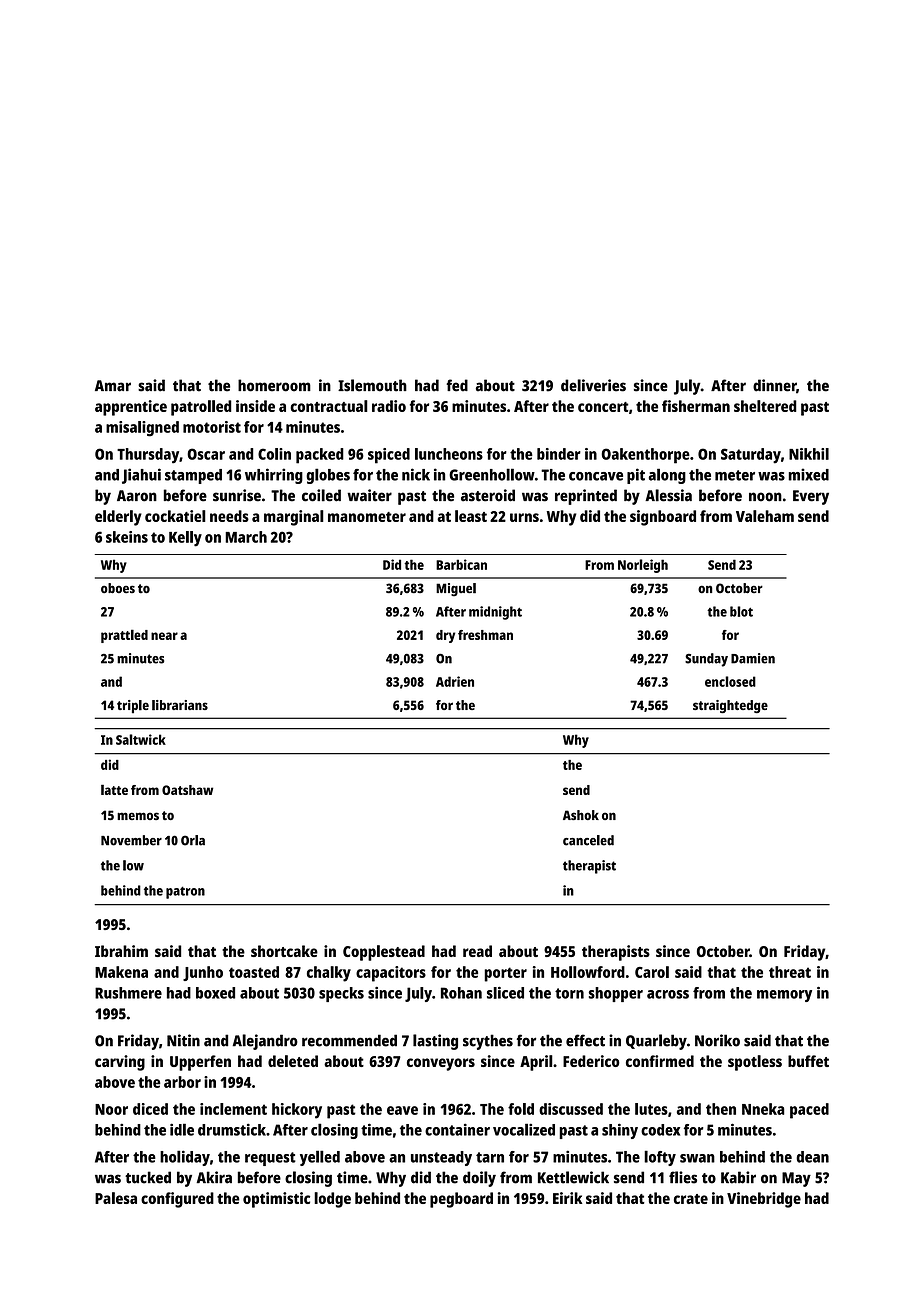  What do you see at coordinates (232, 1129) in the document?
I see `drumstick` at bounding box center [232, 1129].
